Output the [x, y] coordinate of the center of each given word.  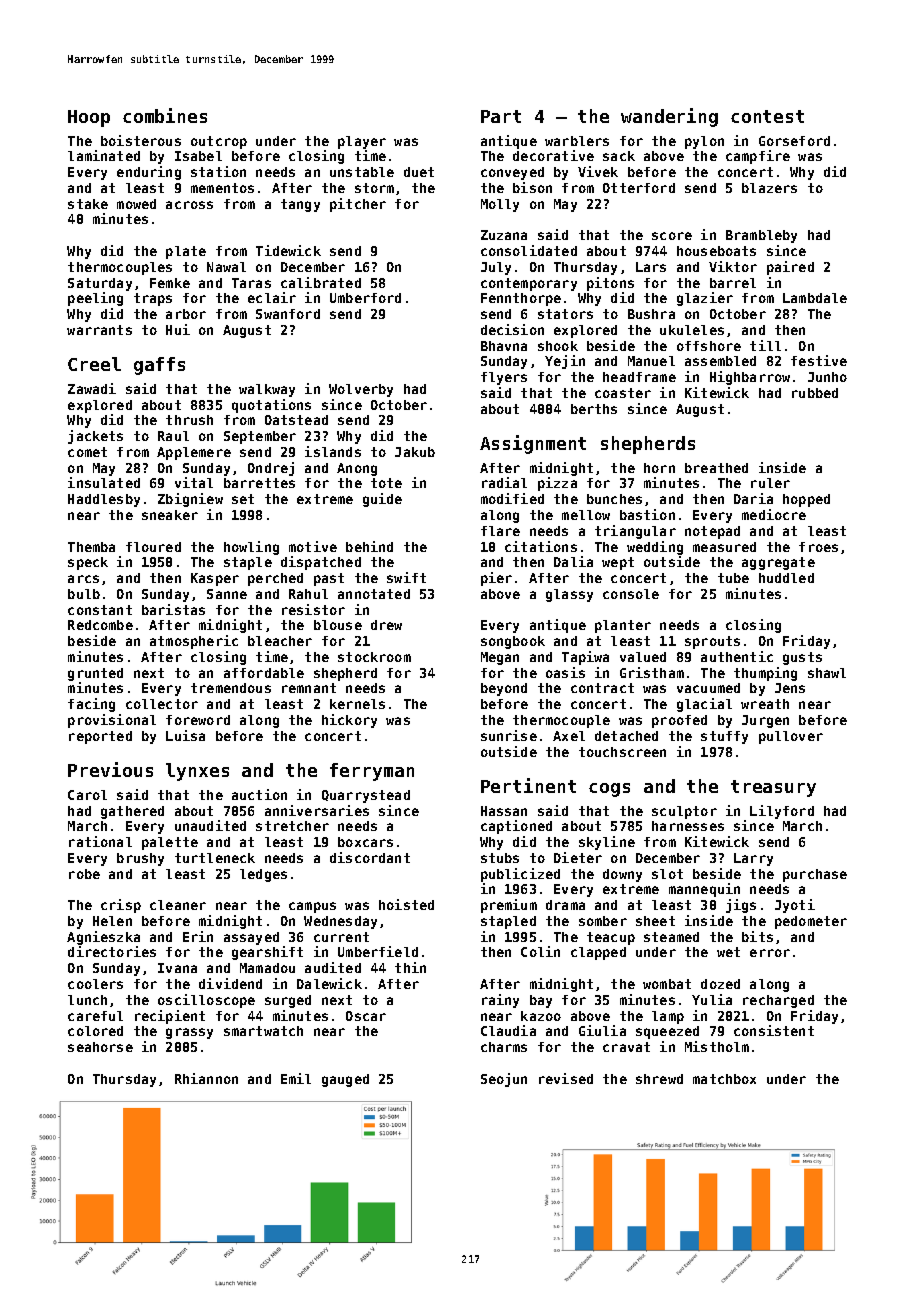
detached [626, 736]
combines [165, 115]
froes [818, 547]
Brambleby [761, 236]
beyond [504, 689]
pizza [557, 484]
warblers [577, 141]
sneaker [170, 515]
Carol [87, 795]
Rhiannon [206, 1078]
